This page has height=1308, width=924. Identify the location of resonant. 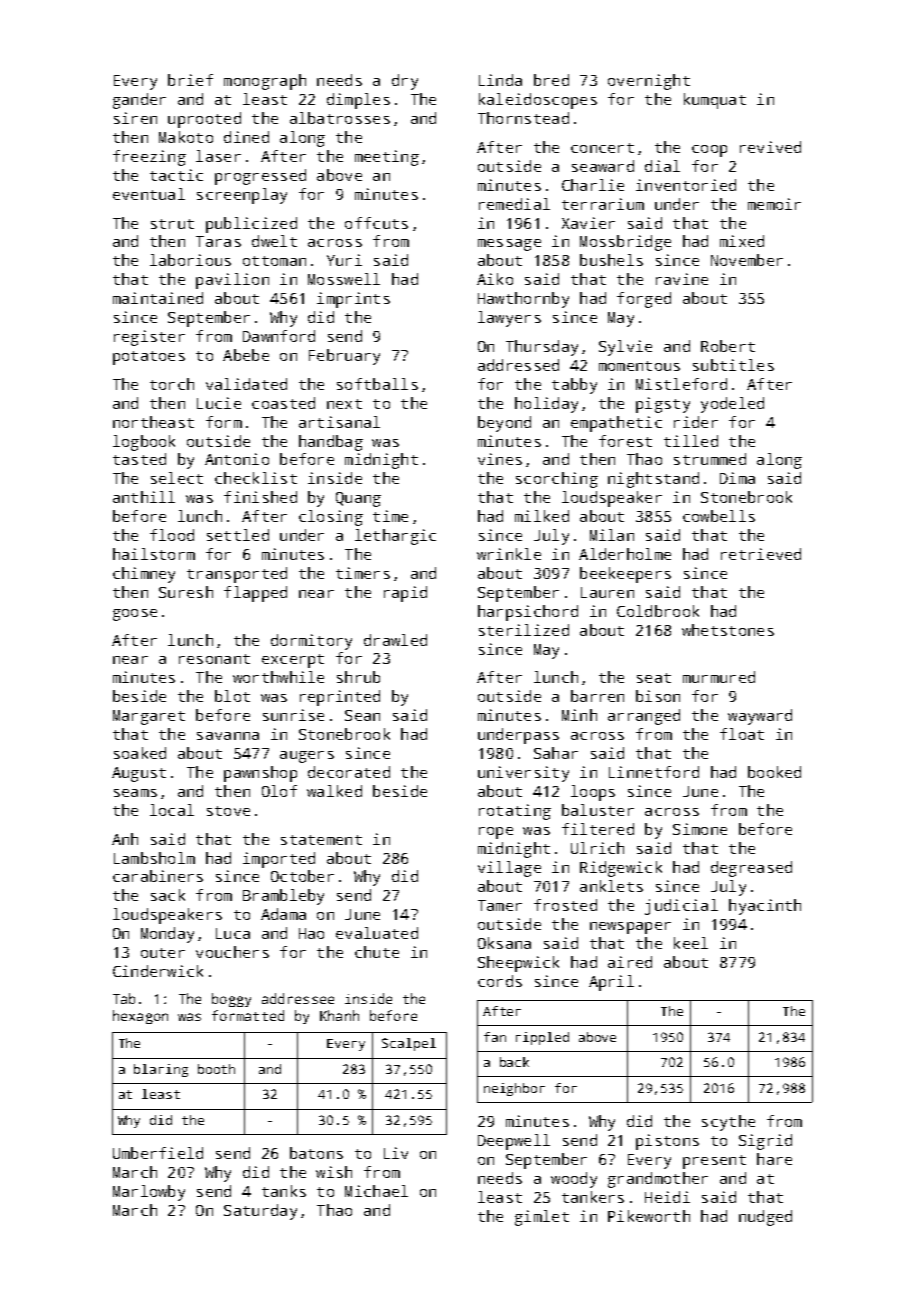
(214, 659).
